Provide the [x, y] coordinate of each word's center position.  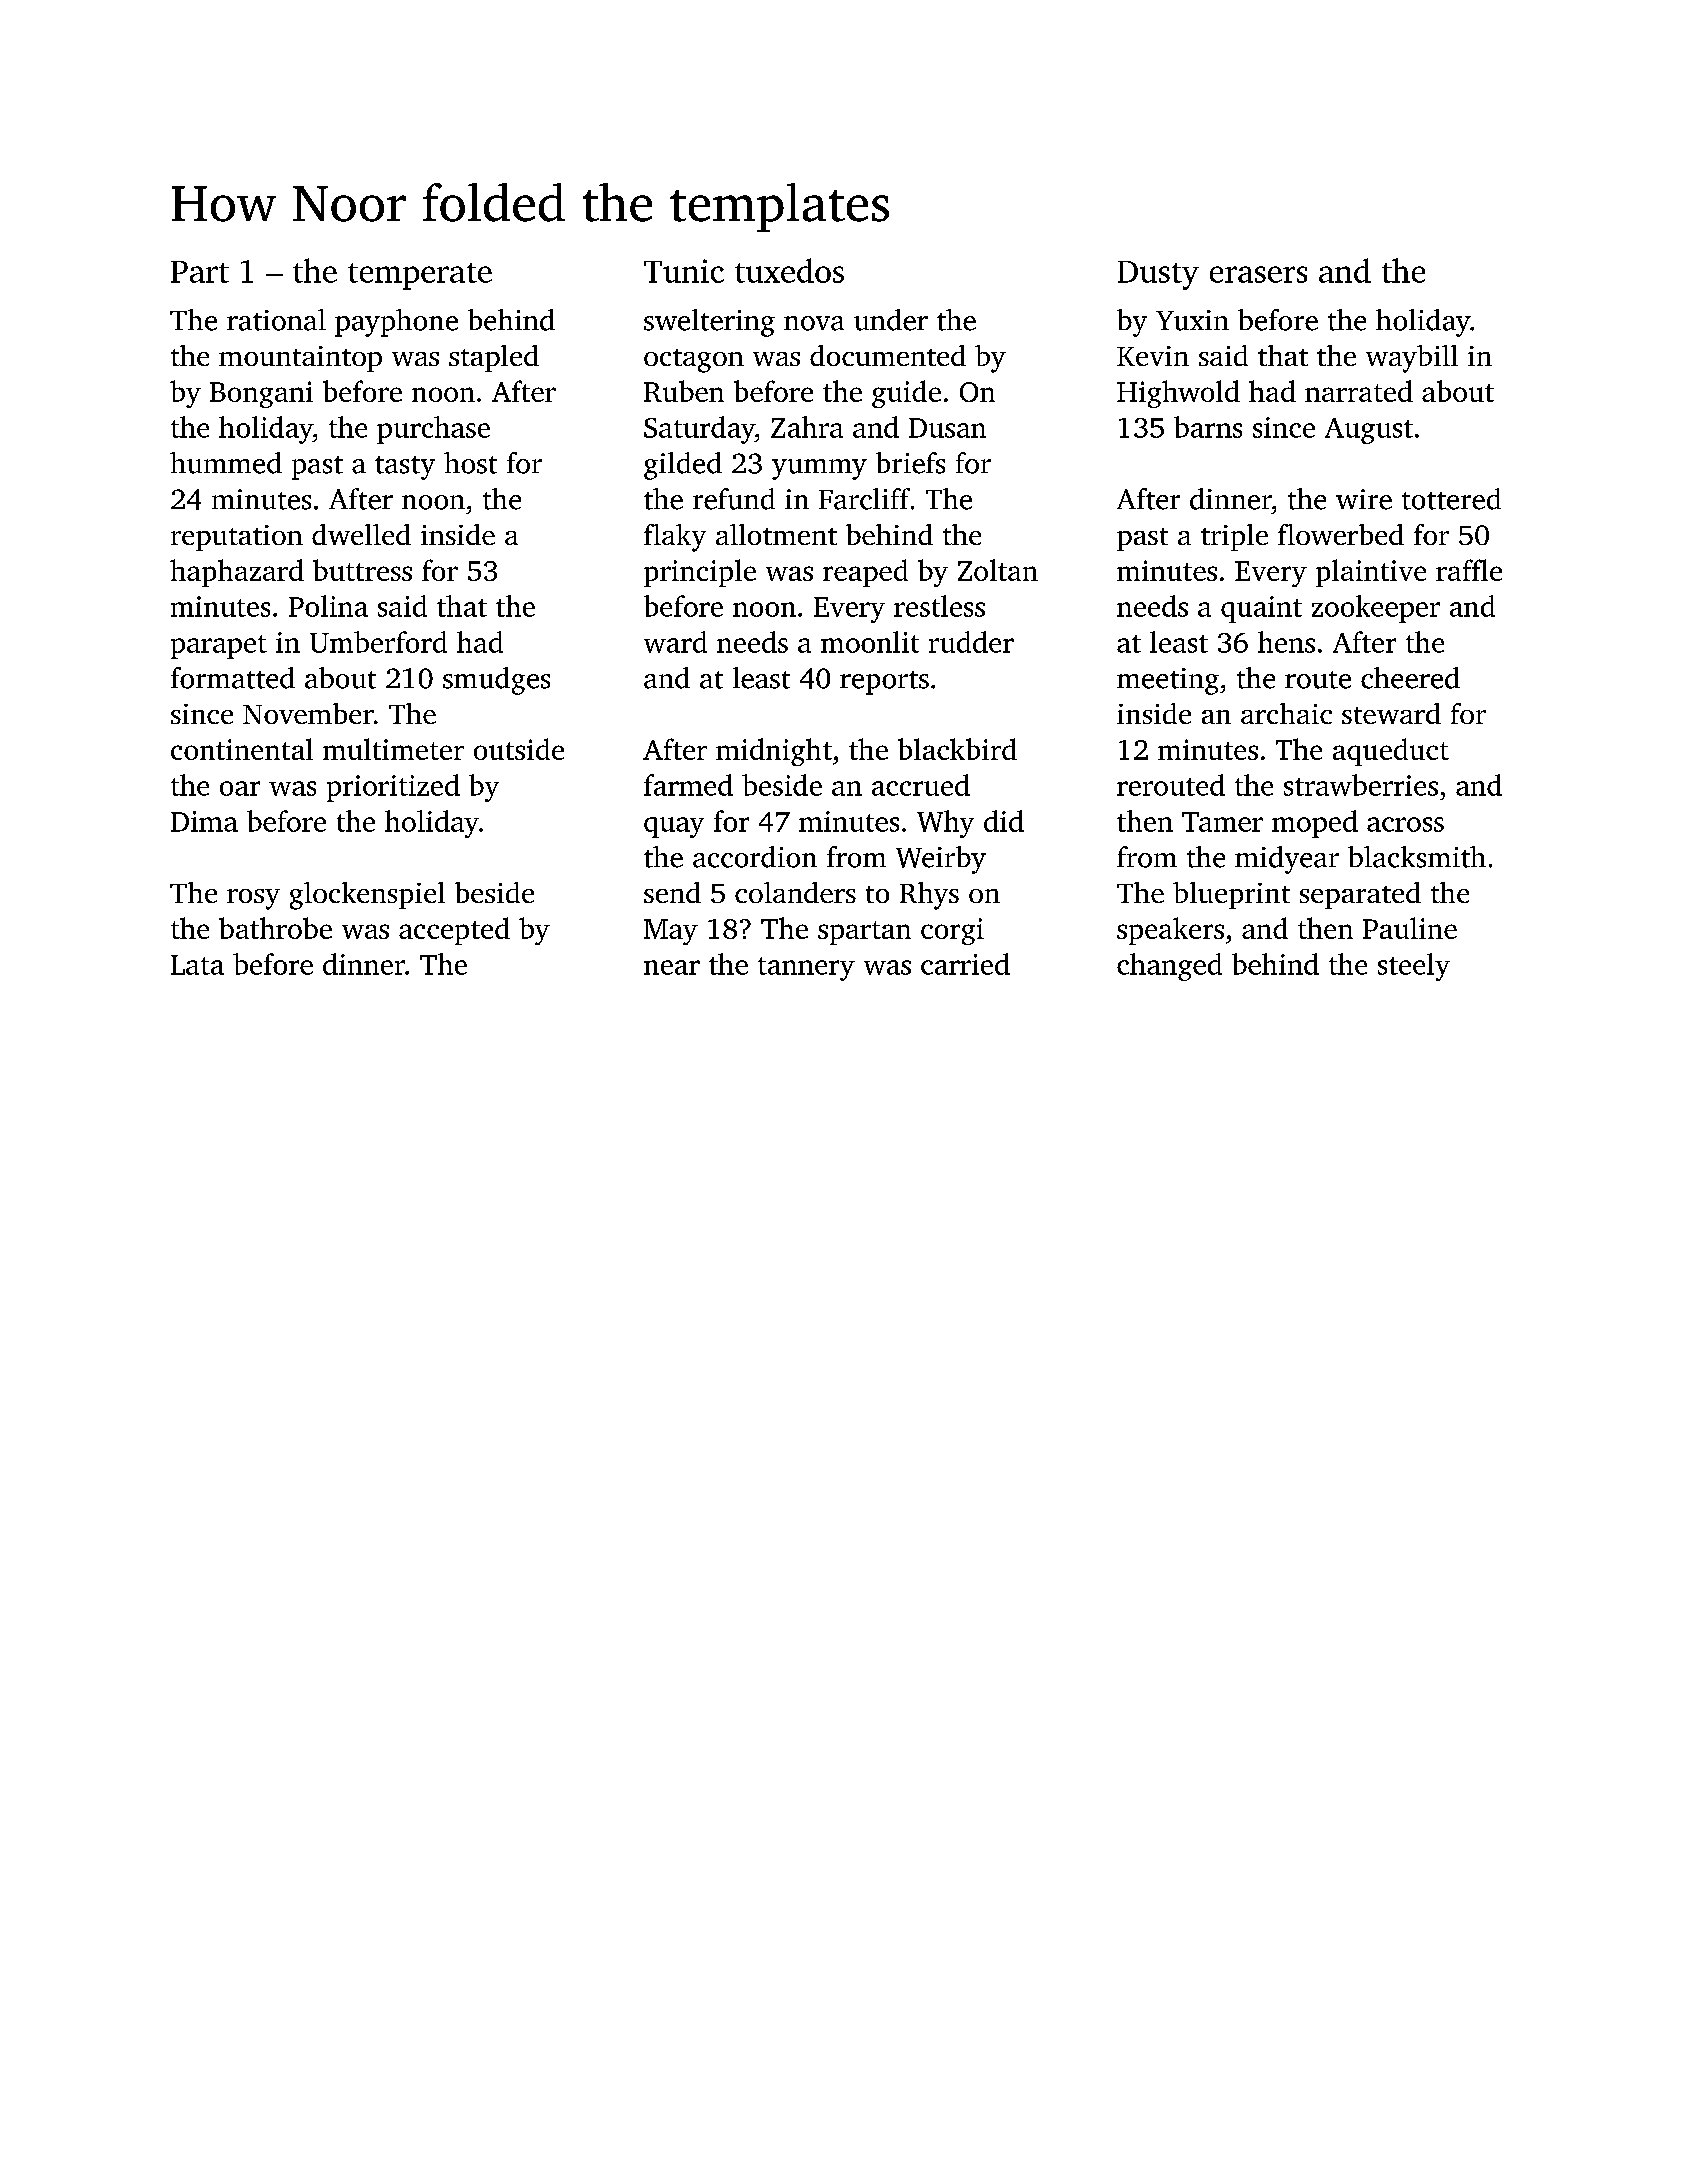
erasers [1258, 274]
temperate [420, 276]
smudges [496, 681]
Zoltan [998, 570]
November [308, 713]
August [1369, 431]
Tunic [684, 271]
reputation [237, 538]
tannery [806, 969]
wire [1364, 499]
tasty [405, 468]
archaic [1286, 713]
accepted [454, 931]
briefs [910, 463]
